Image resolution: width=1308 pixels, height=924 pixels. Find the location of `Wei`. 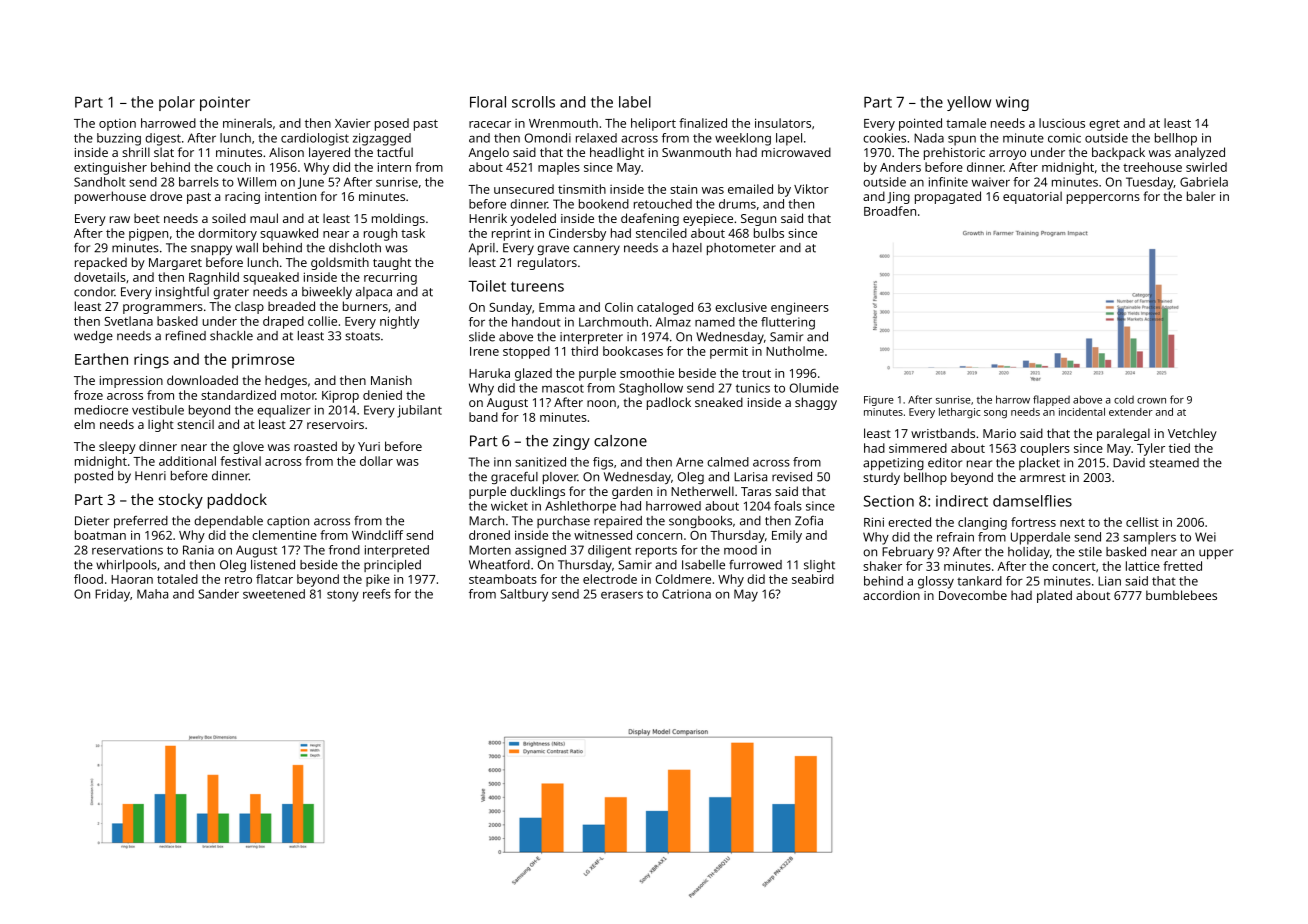

Wei is located at coordinates (1205, 537).
